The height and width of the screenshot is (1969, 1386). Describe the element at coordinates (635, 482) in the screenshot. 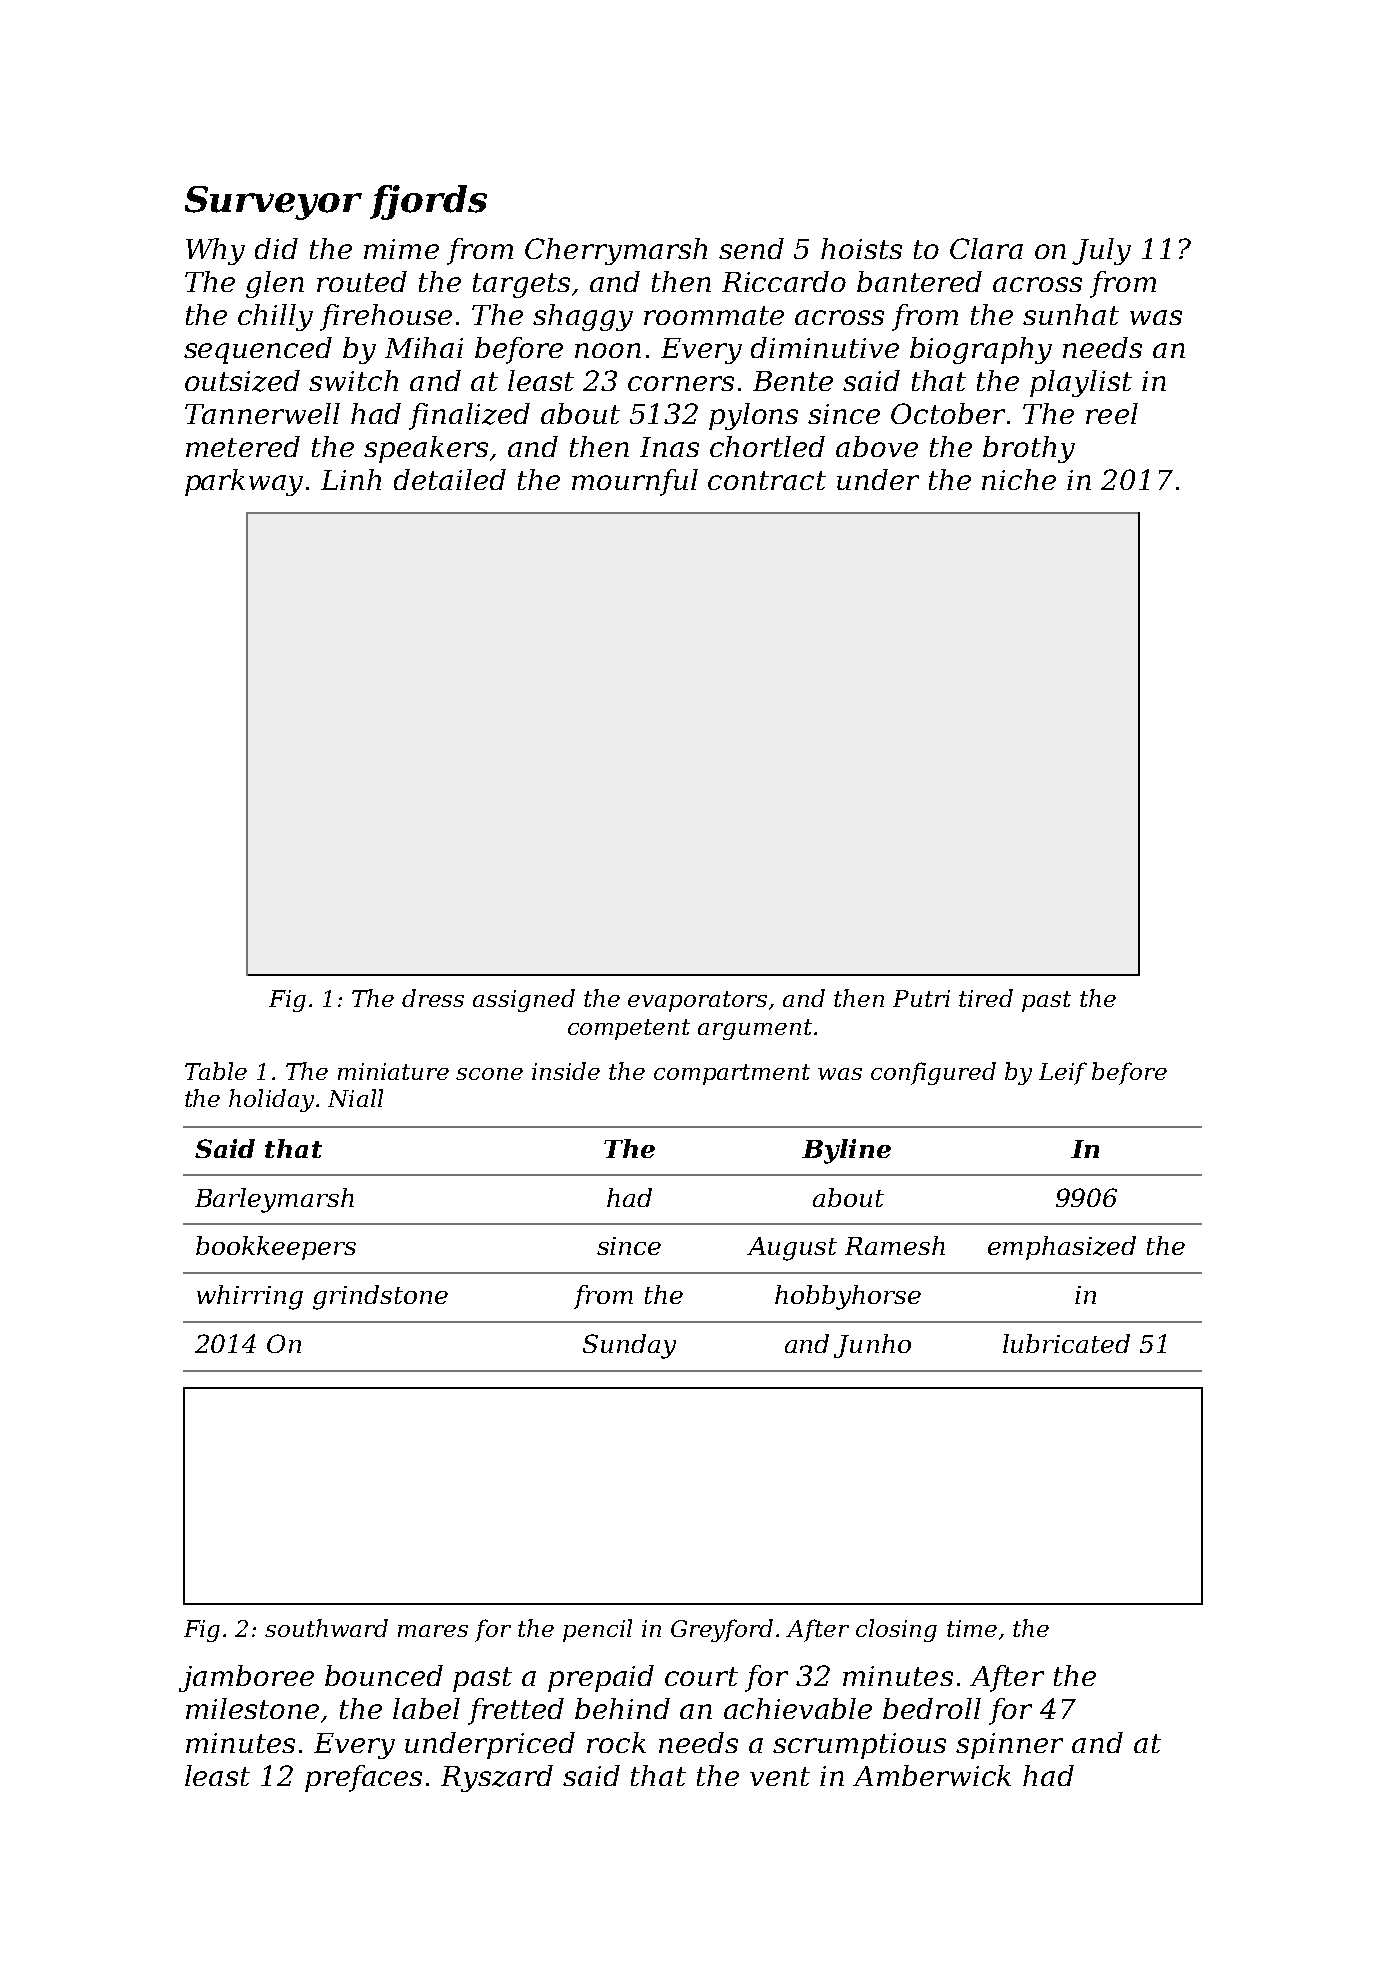

I see `mournful` at that location.
